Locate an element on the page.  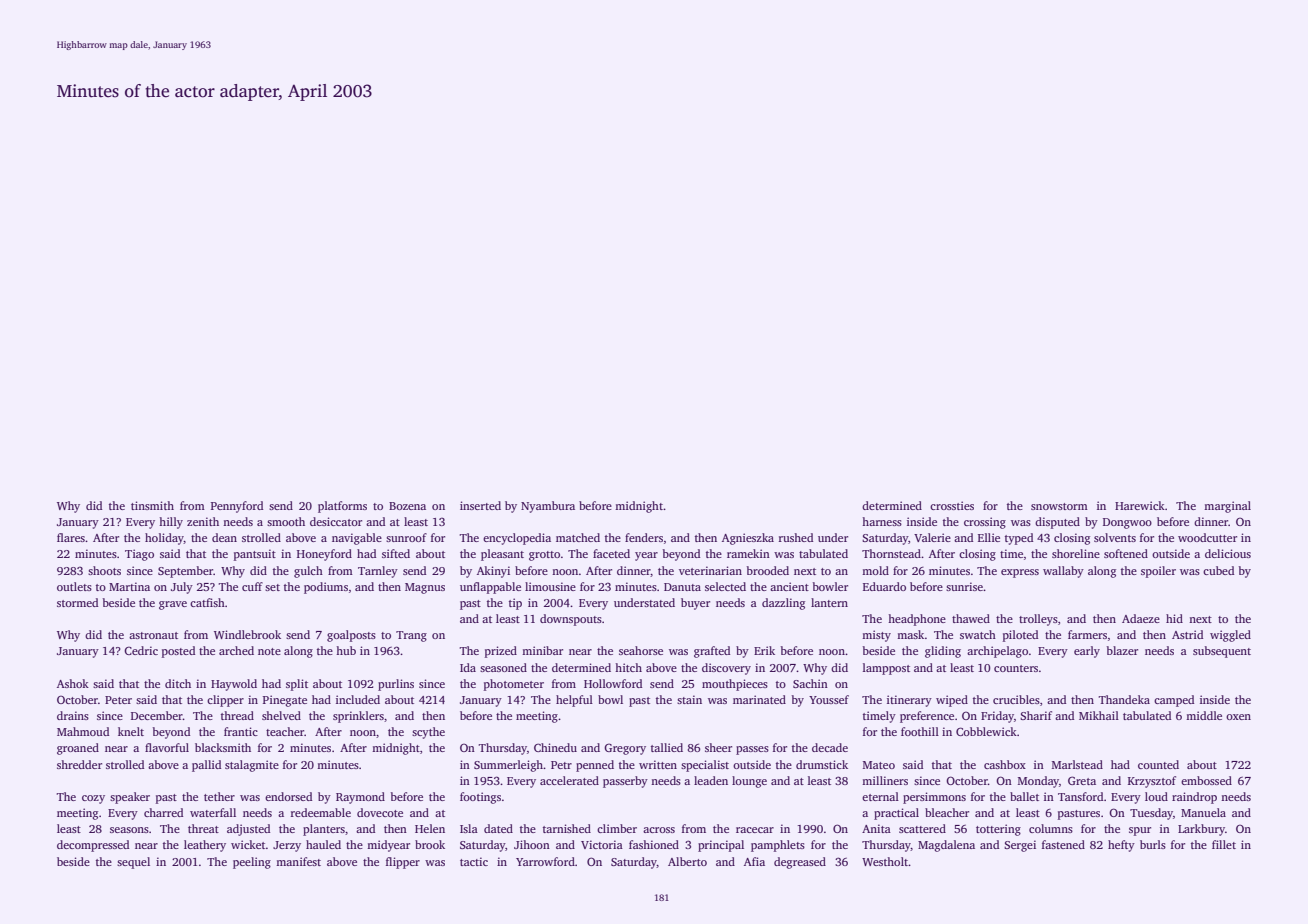
foothill is located at coordinates (920, 731).
